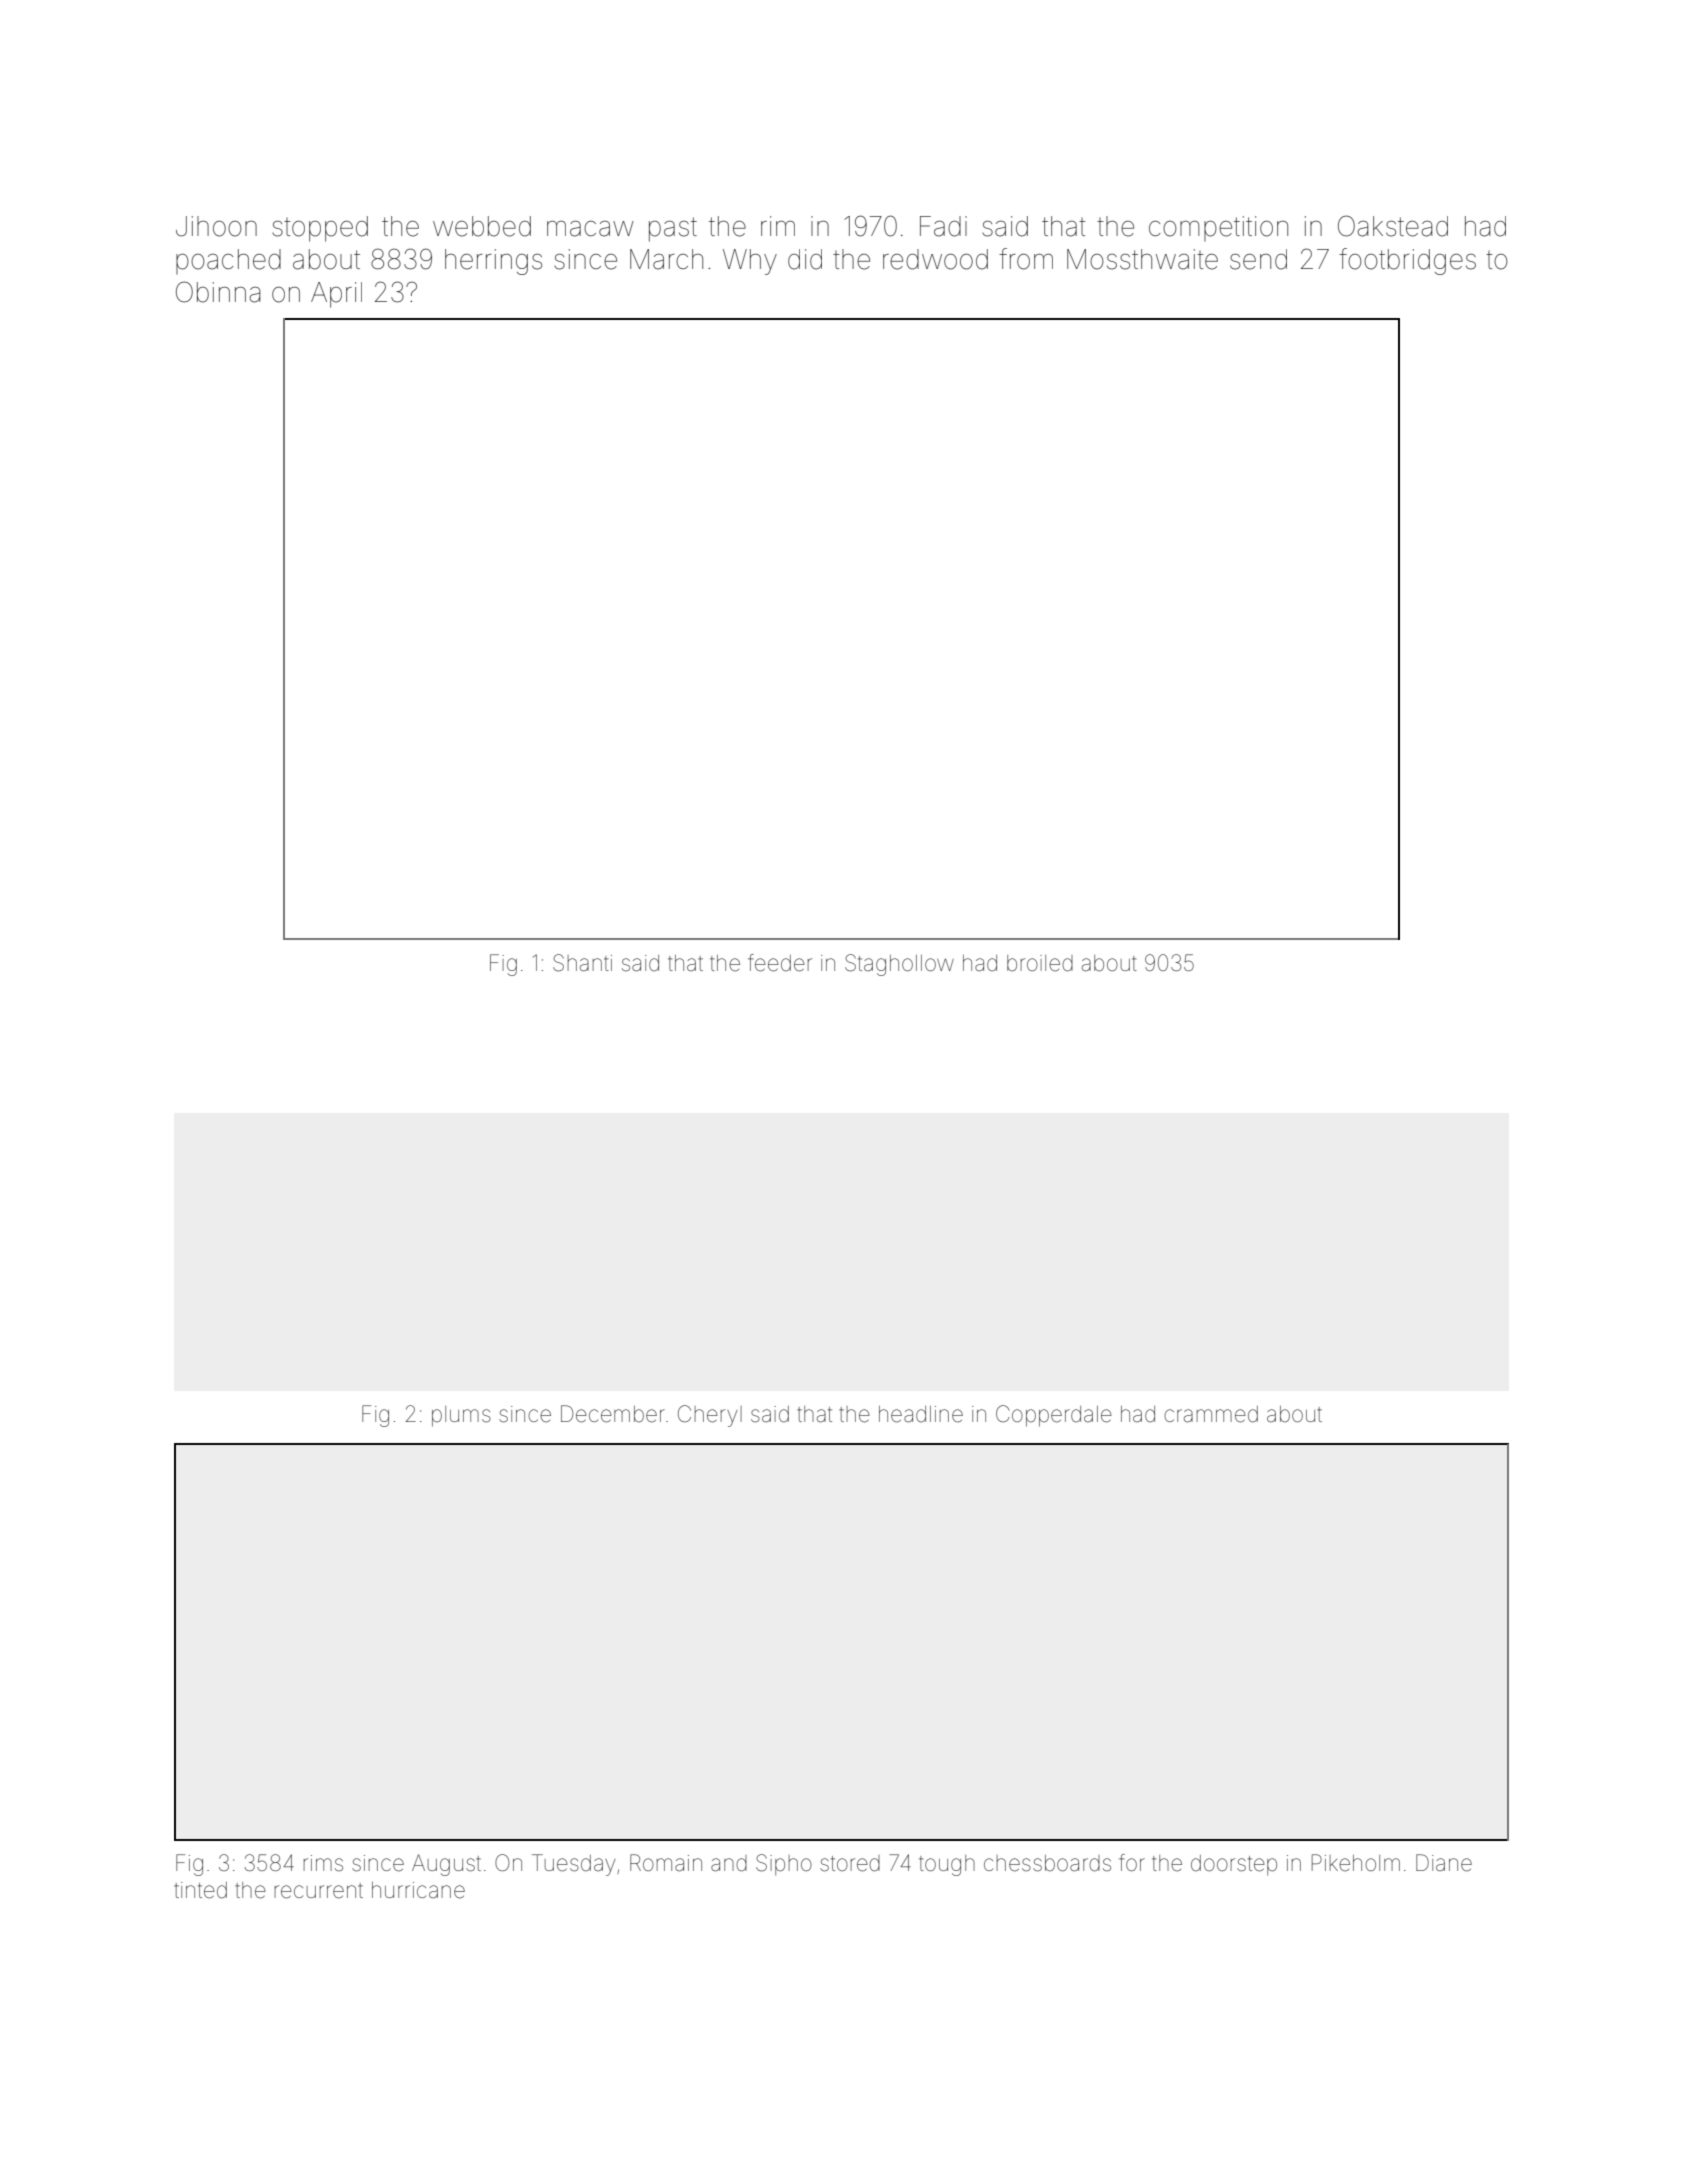  I want to click on feeder, so click(780, 963).
